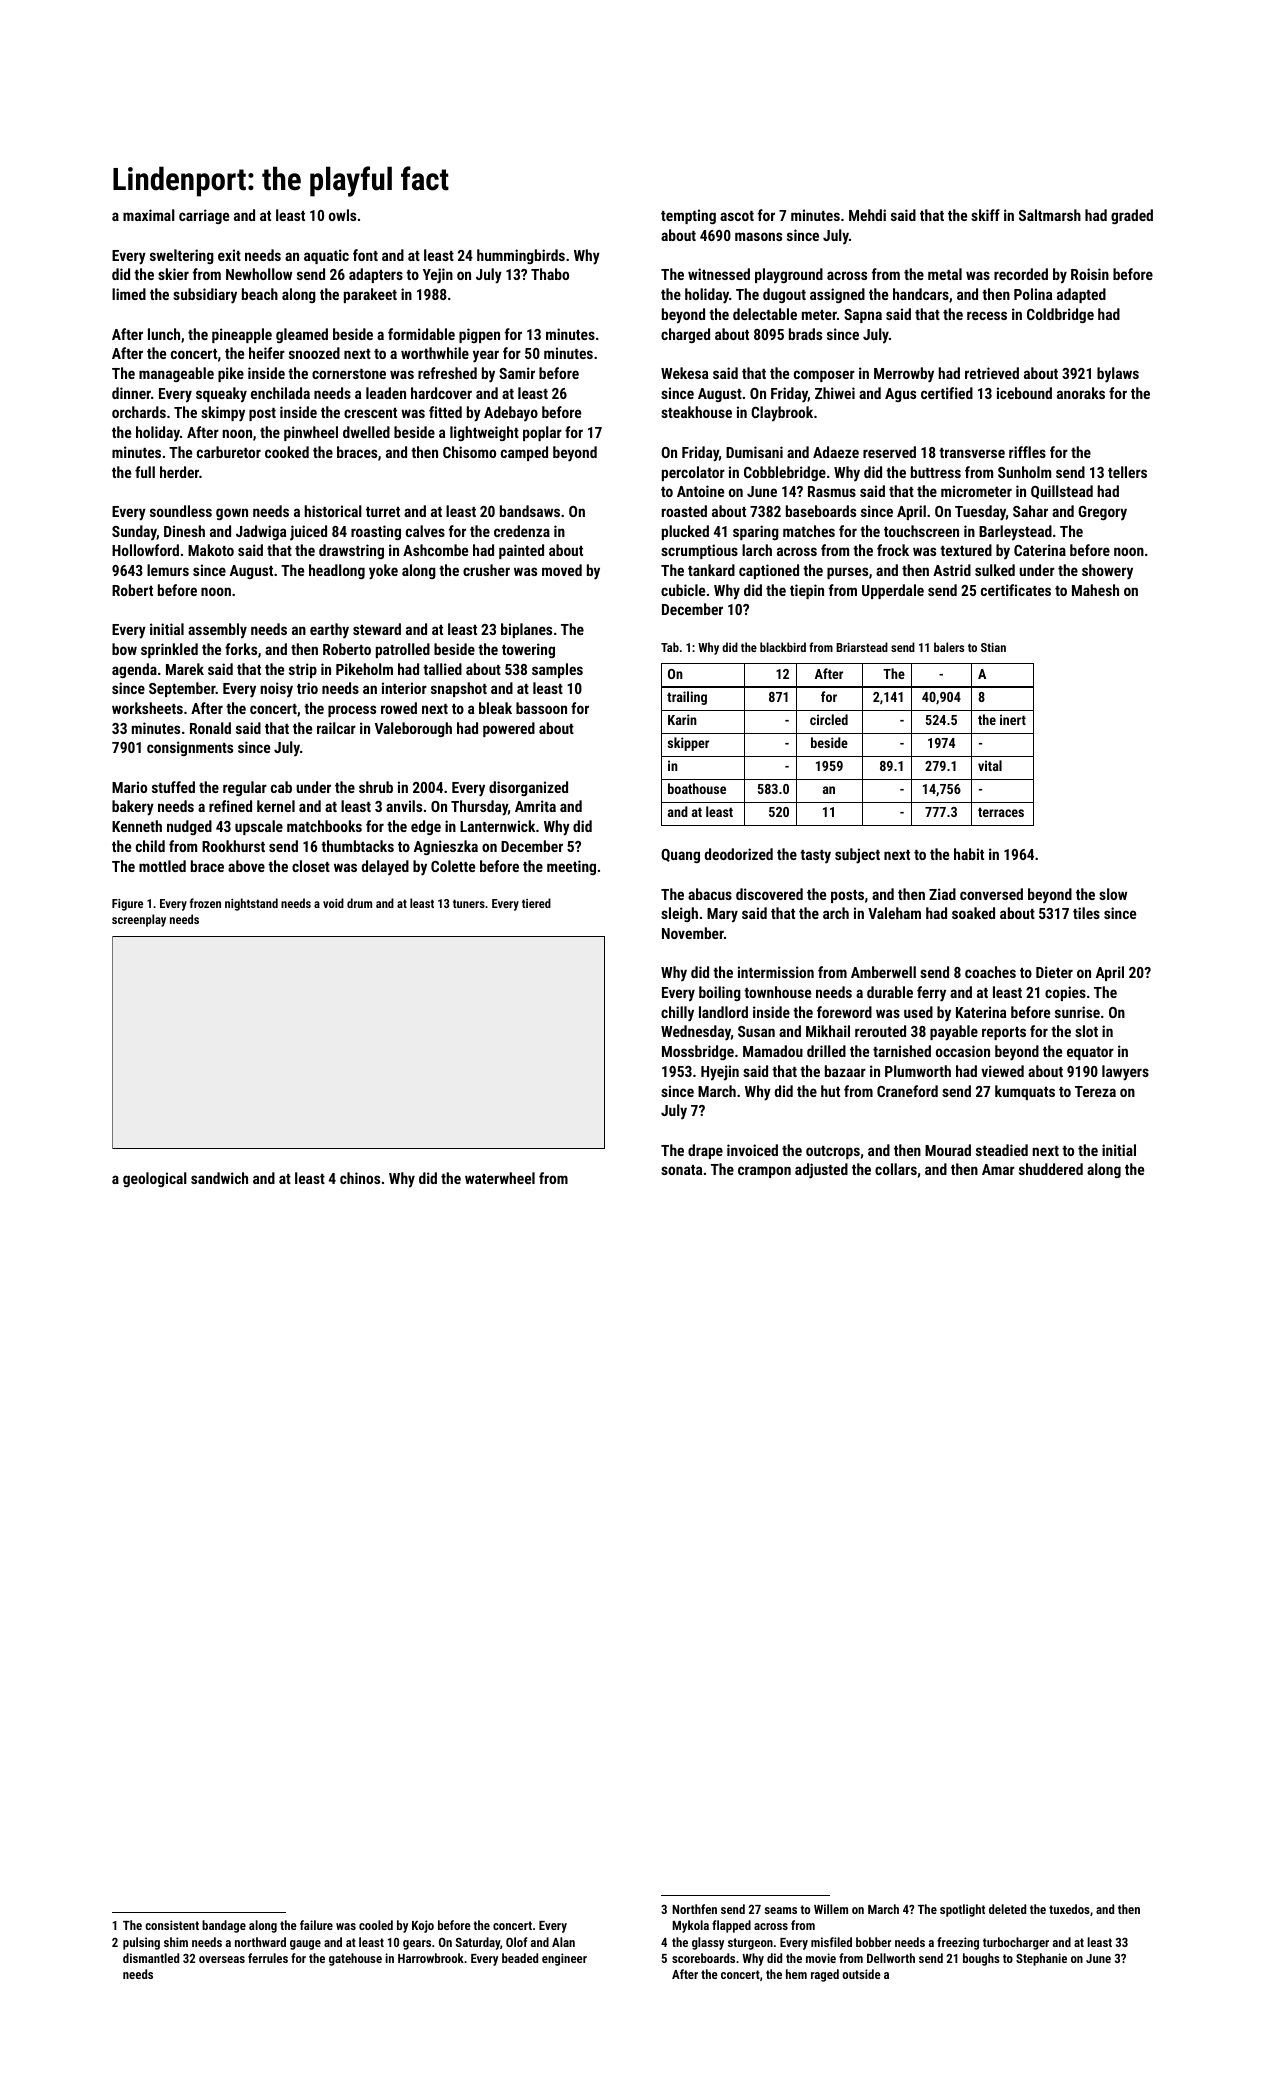 The width and height of the document is (1266, 2085). I want to click on witnessed, so click(719, 274).
